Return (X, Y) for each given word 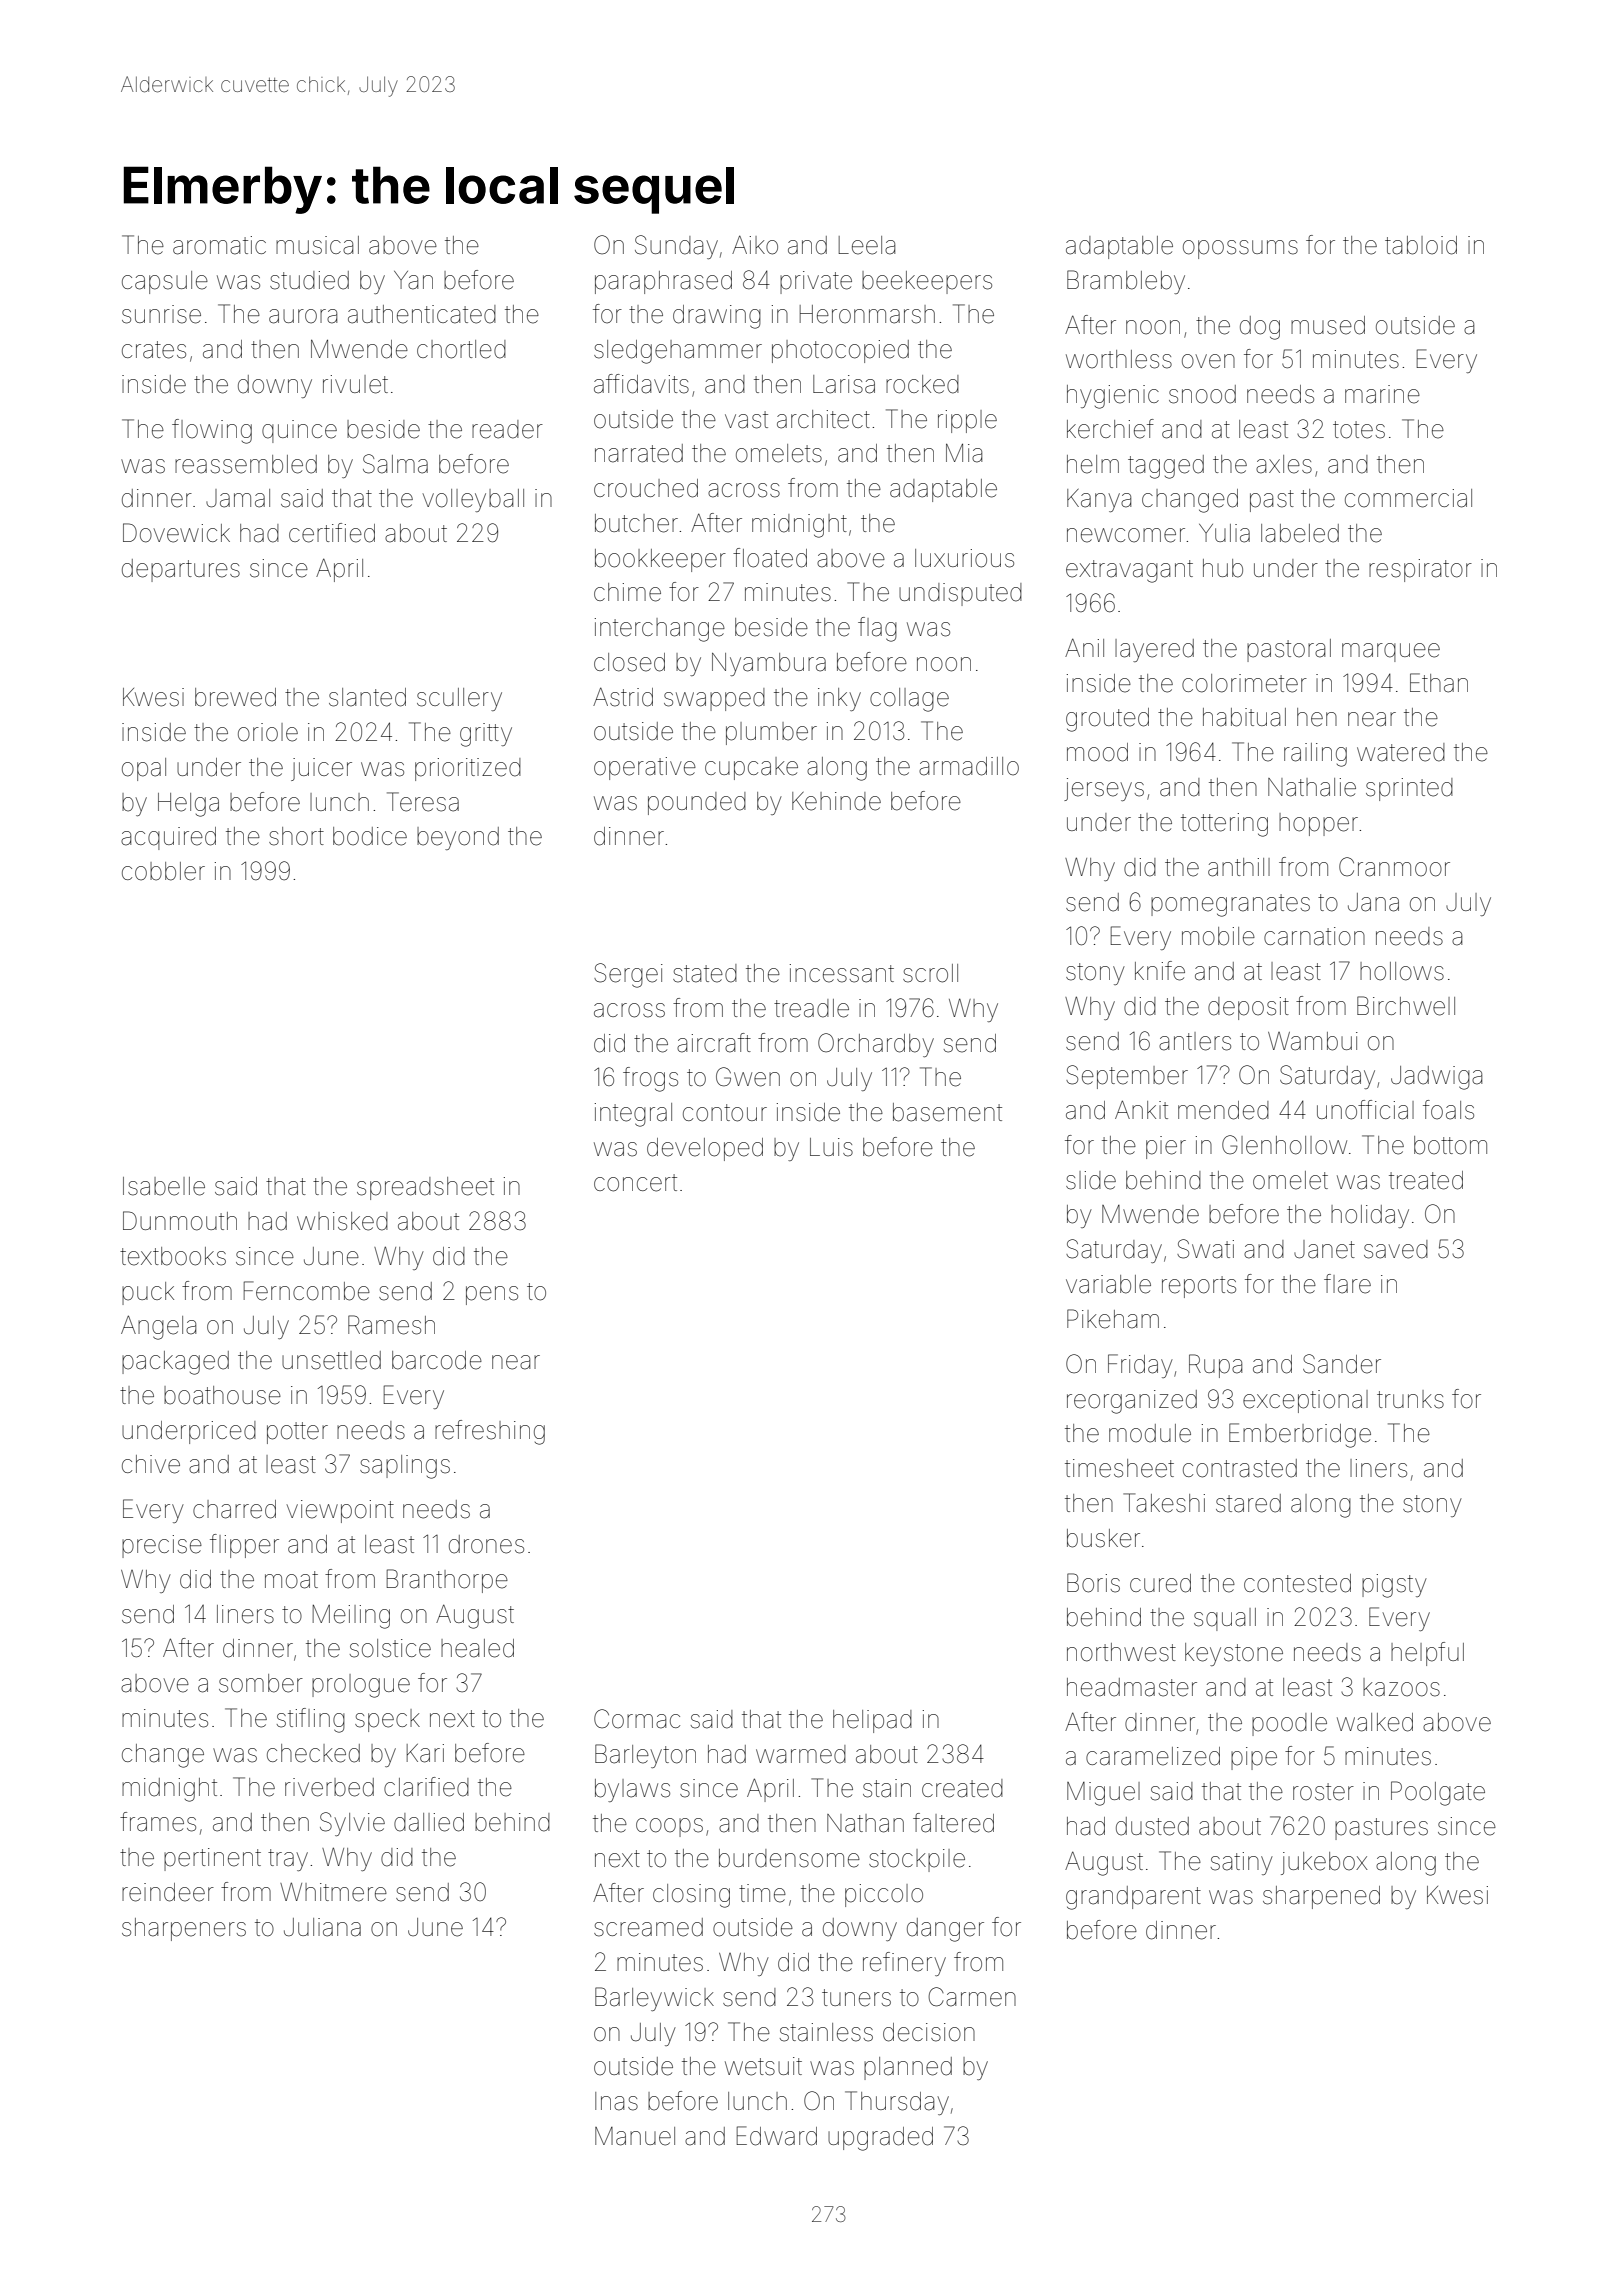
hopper (1318, 824)
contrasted (1240, 1468)
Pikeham (1113, 1319)
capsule (165, 282)
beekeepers (927, 282)
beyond (458, 838)
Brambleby (1126, 282)
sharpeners (184, 1929)
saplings (405, 1467)
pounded (697, 803)
